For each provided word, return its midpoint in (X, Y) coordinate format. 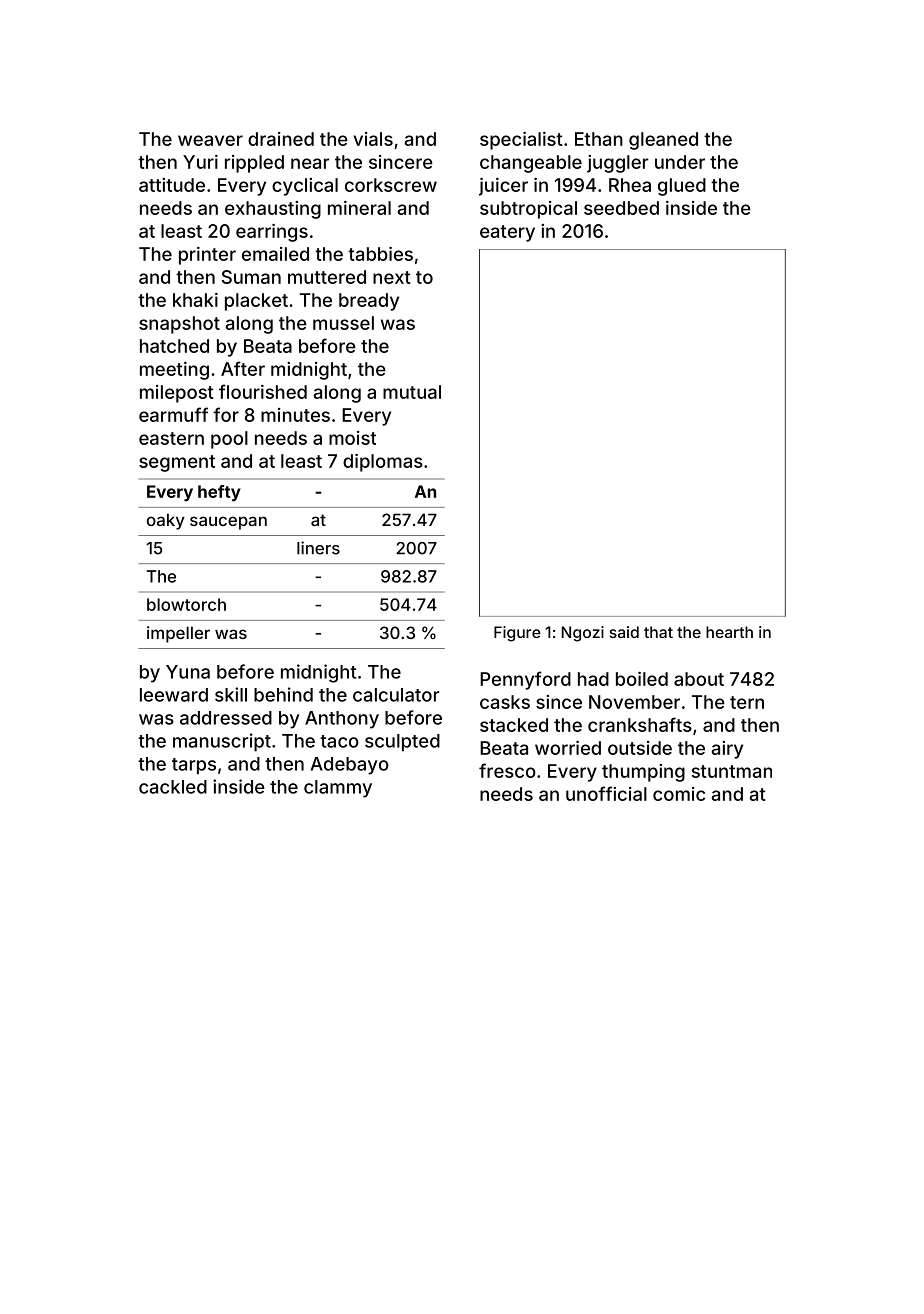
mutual (412, 392)
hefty (219, 493)
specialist (521, 141)
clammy (338, 789)
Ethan (599, 139)
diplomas (383, 463)
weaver (210, 140)
